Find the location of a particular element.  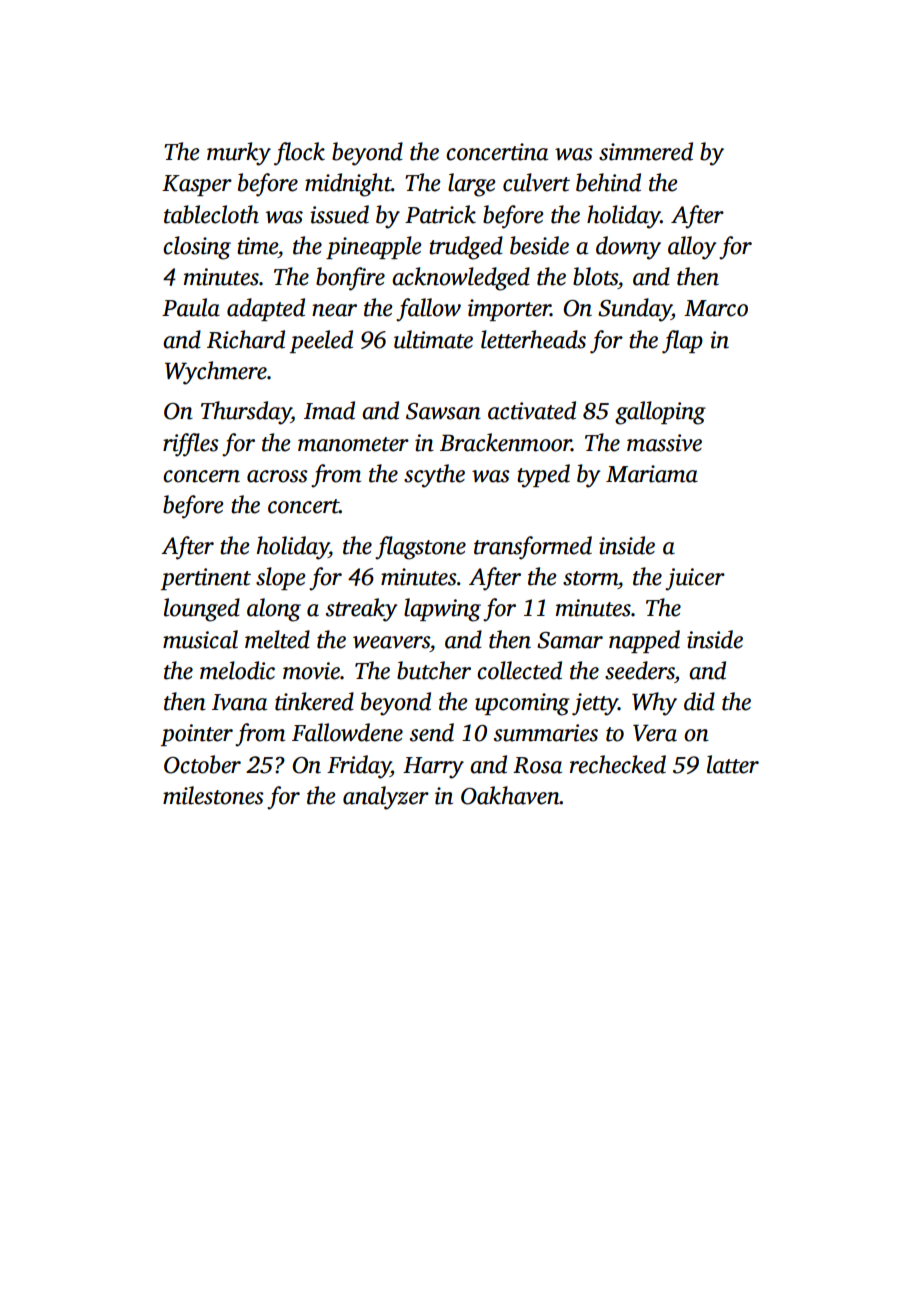

alloy is located at coordinates (692, 248).
